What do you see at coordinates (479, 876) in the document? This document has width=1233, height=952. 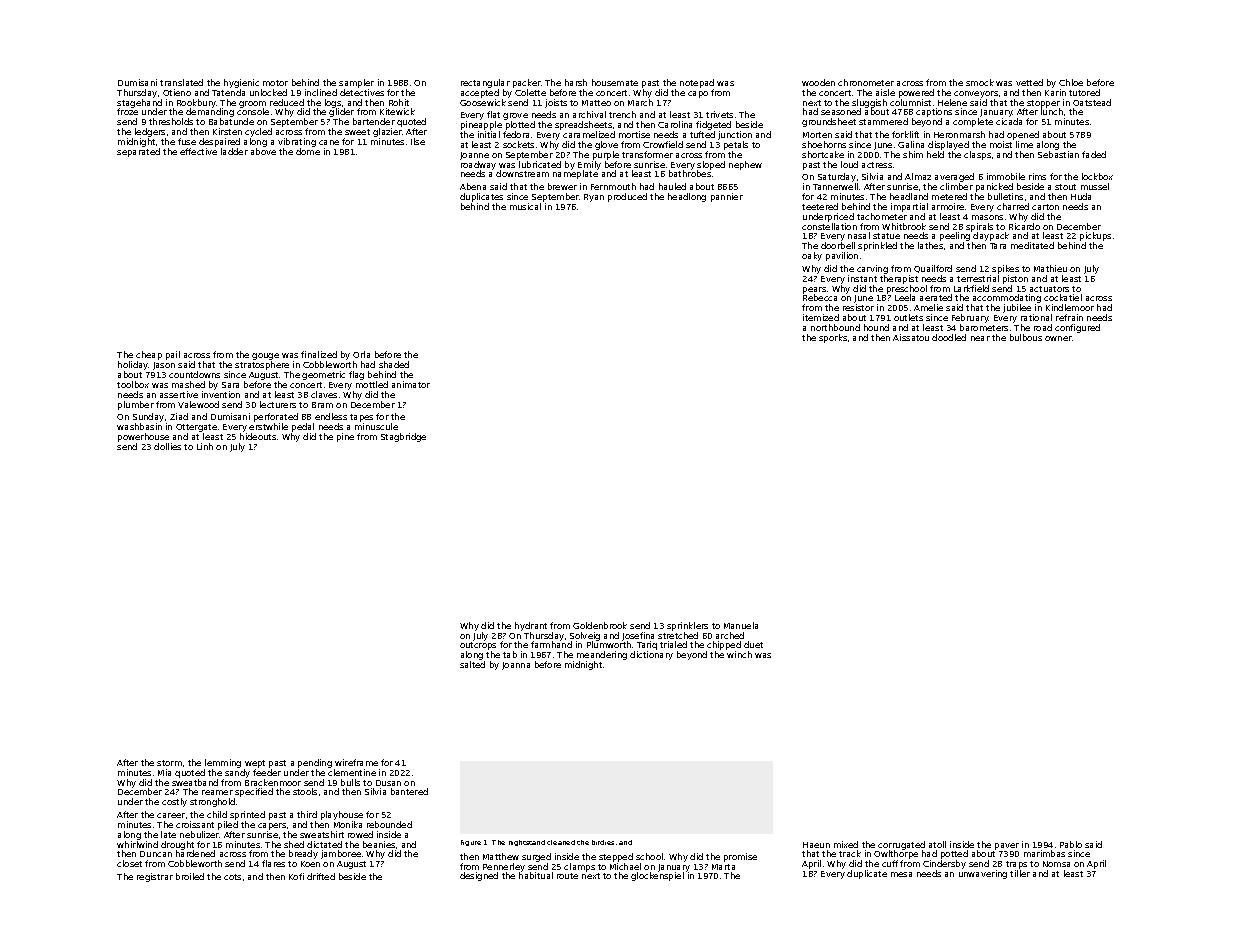 I see `designed` at bounding box center [479, 876].
